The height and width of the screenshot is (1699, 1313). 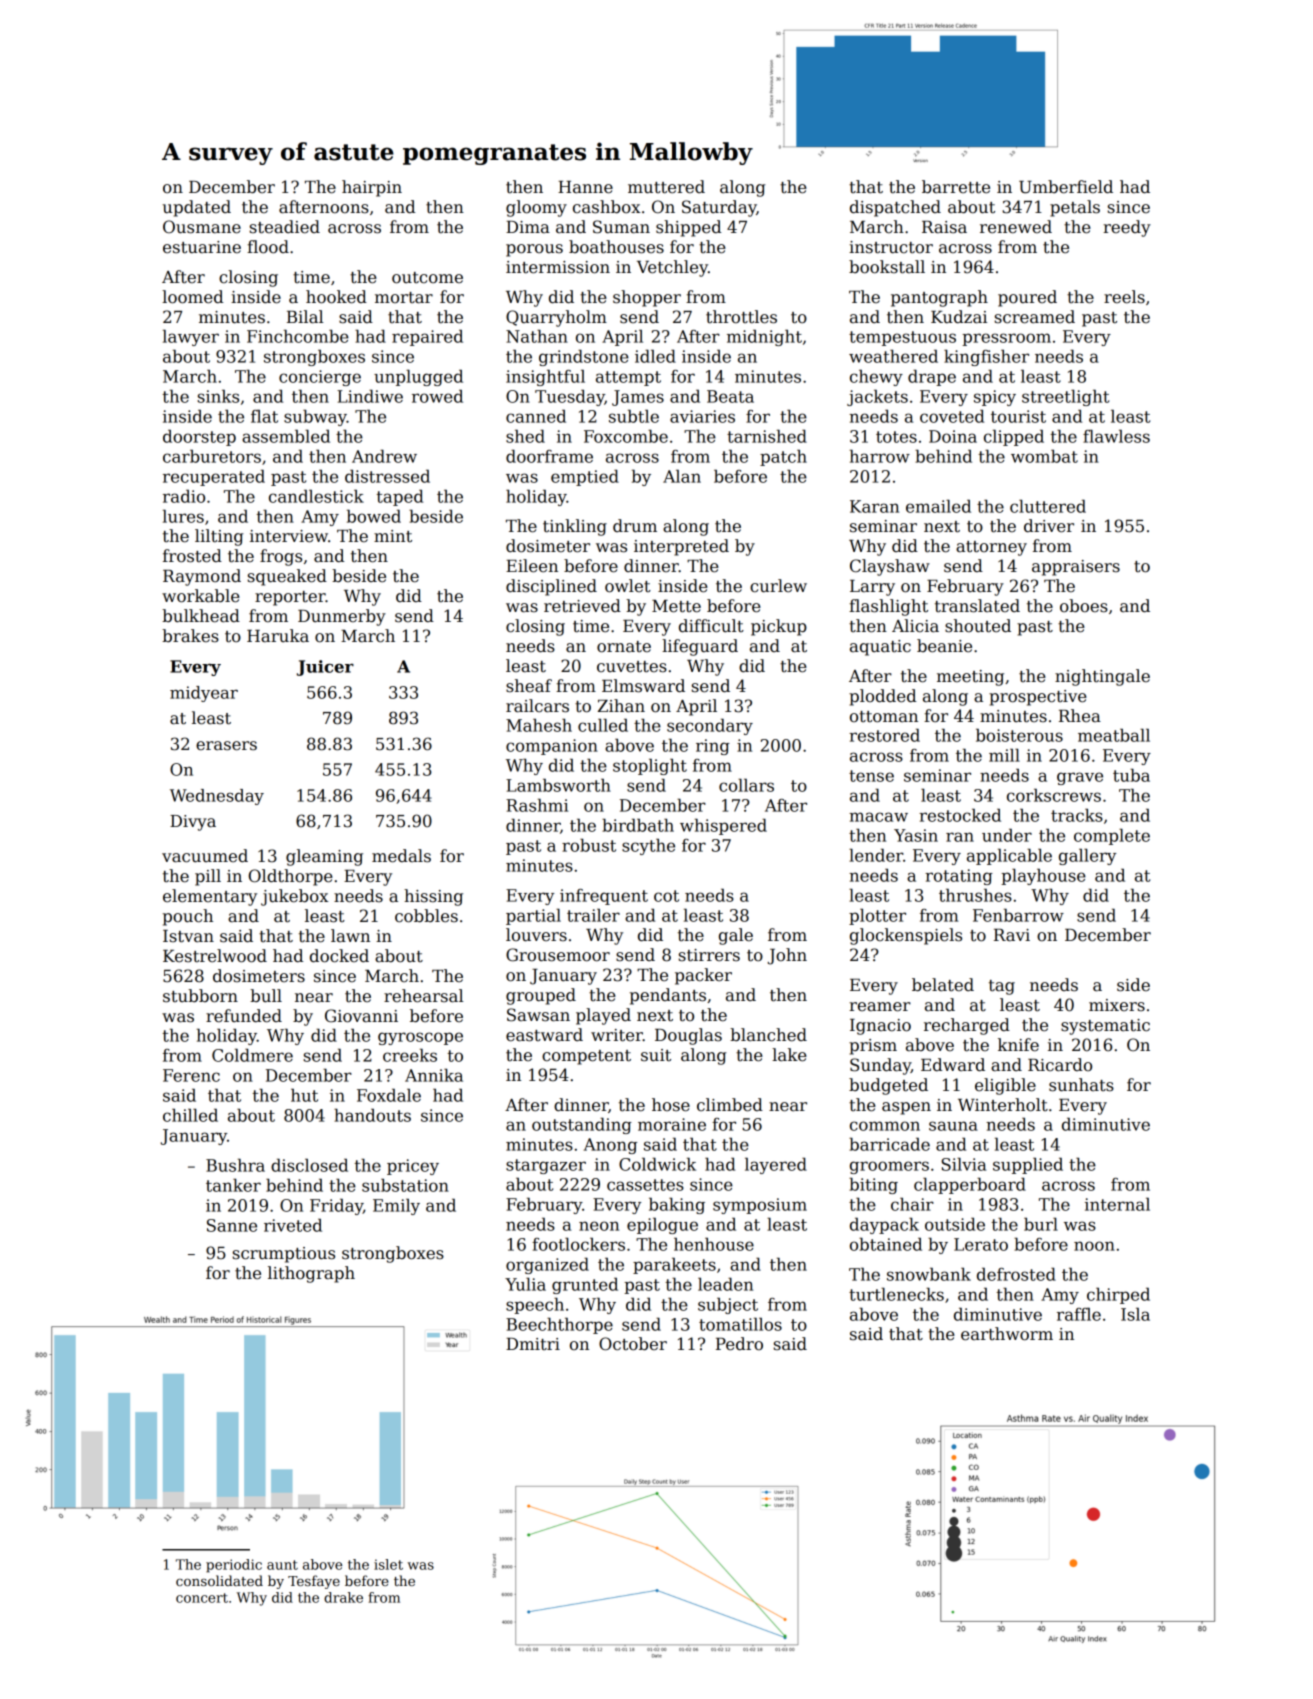 I want to click on islet, so click(x=388, y=1564).
